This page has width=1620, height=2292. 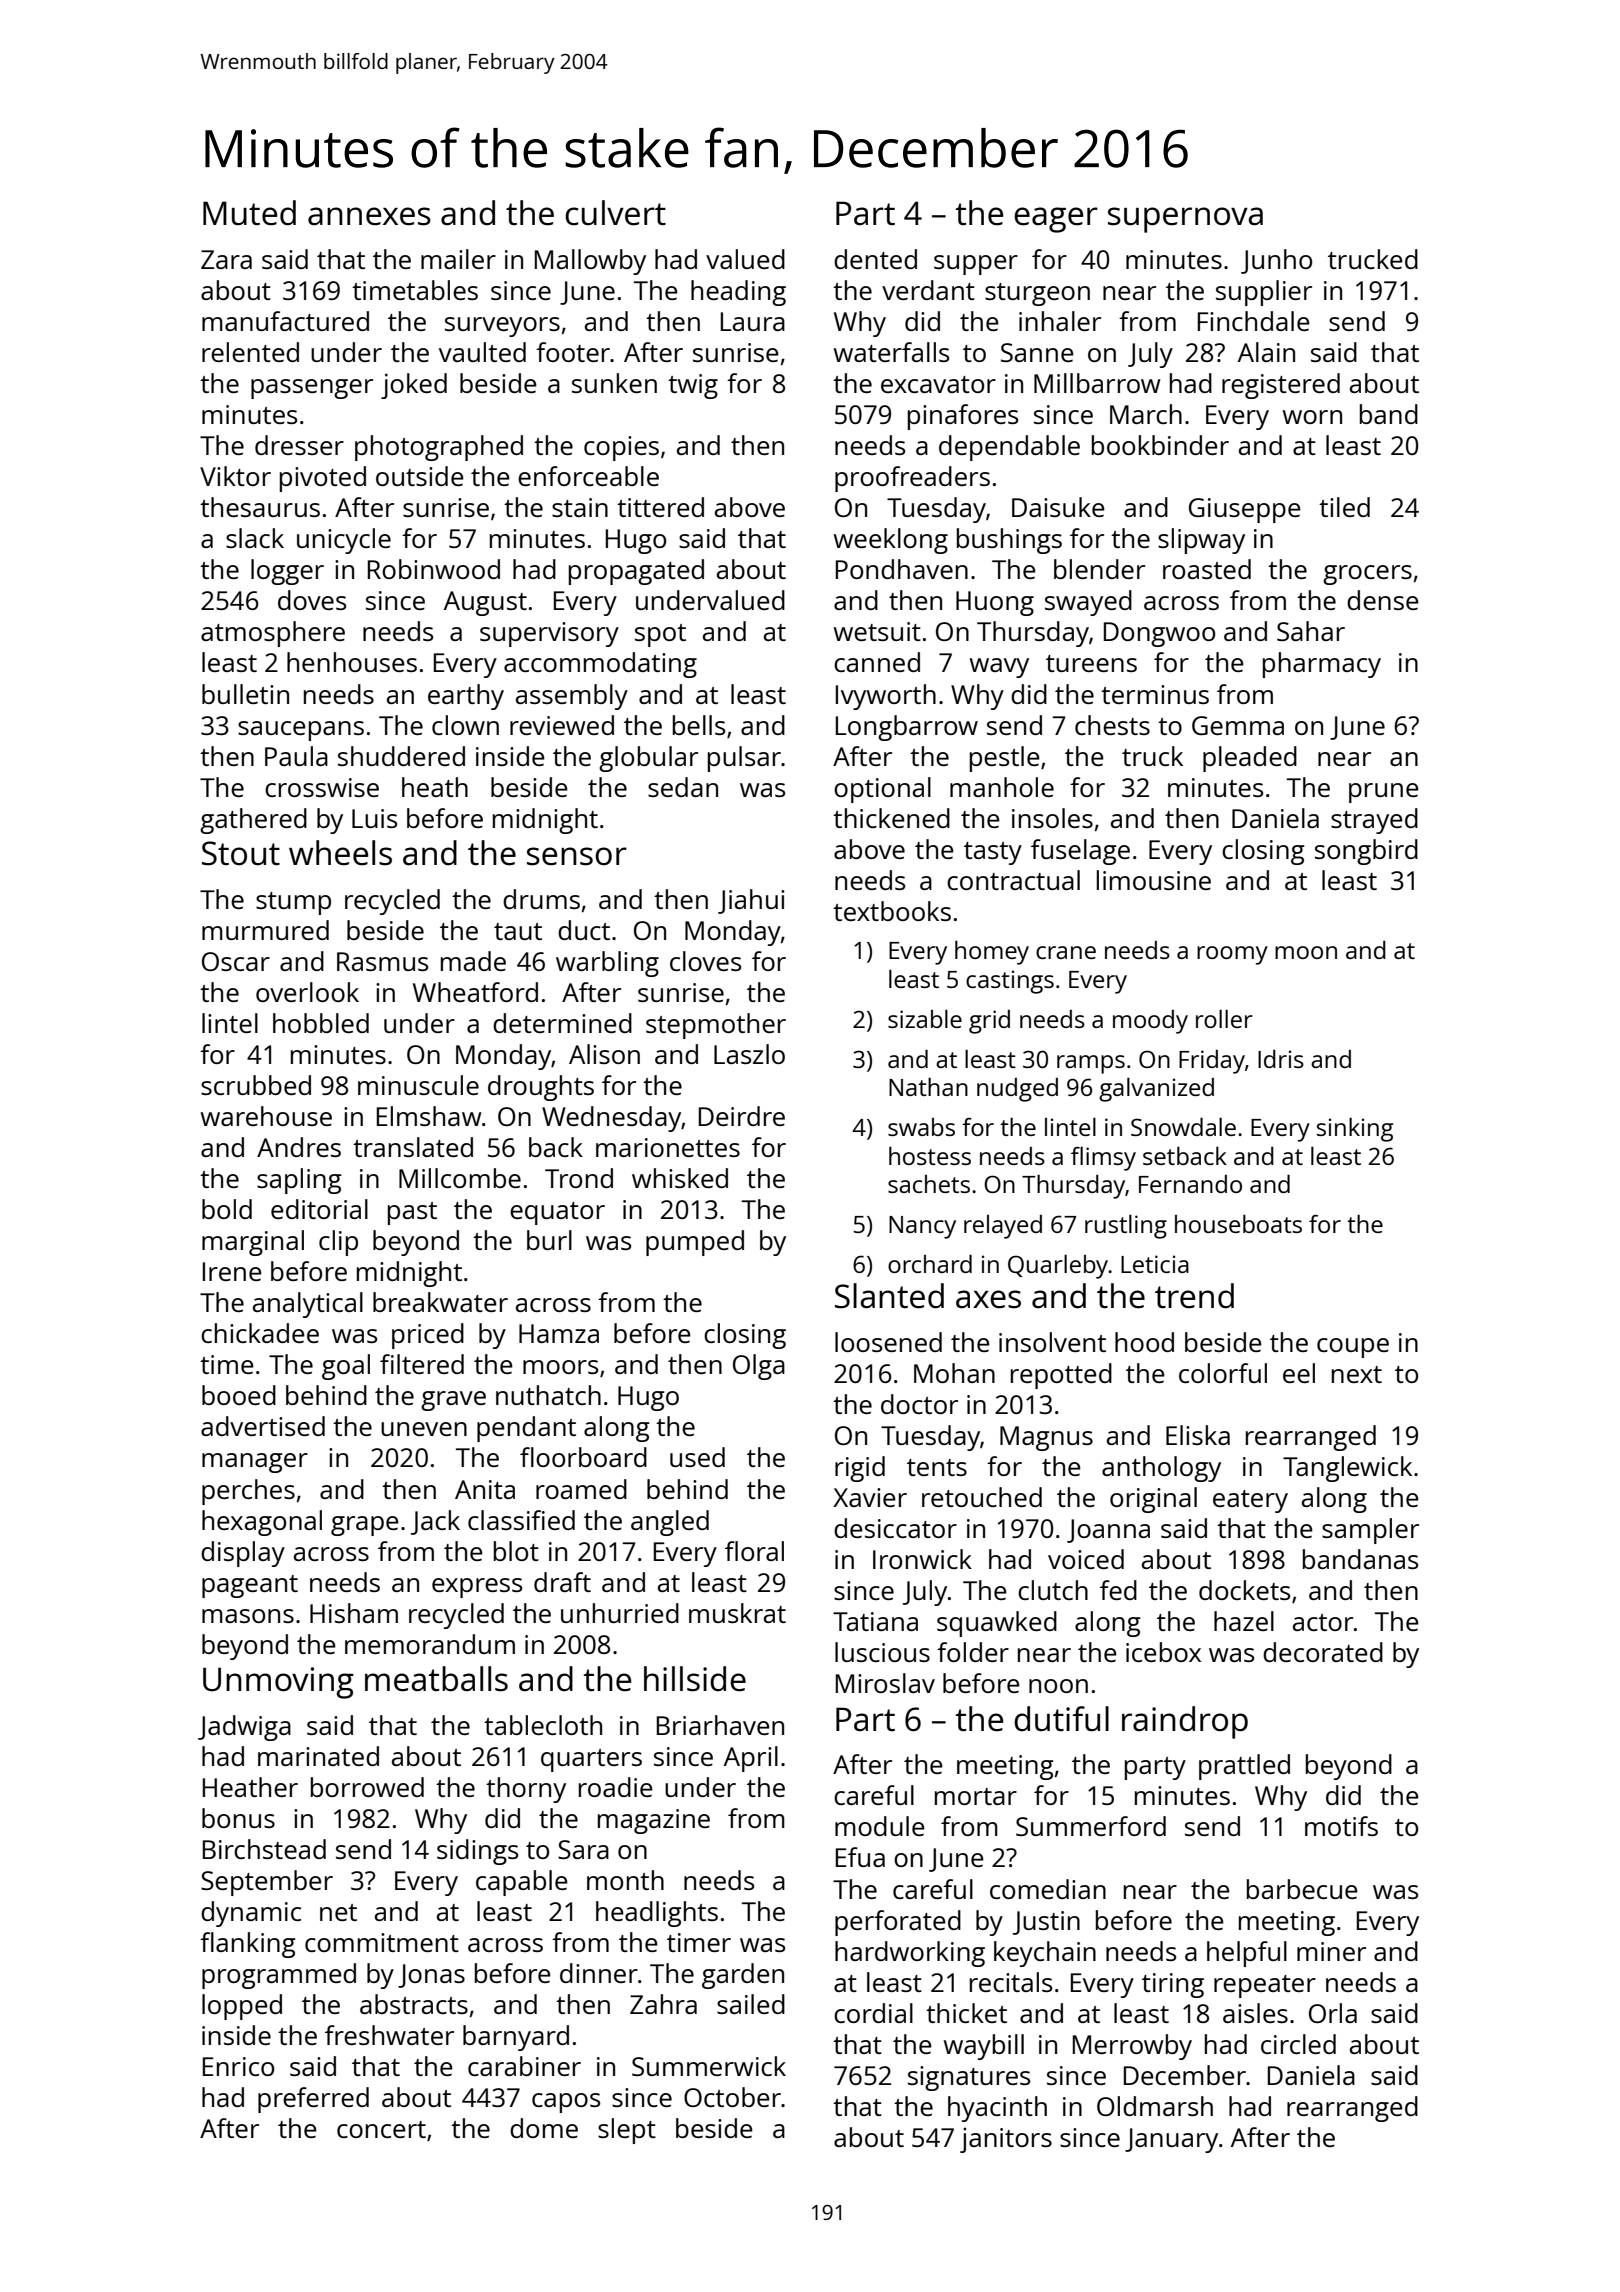 I want to click on earthy, so click(x=466, y=697).
